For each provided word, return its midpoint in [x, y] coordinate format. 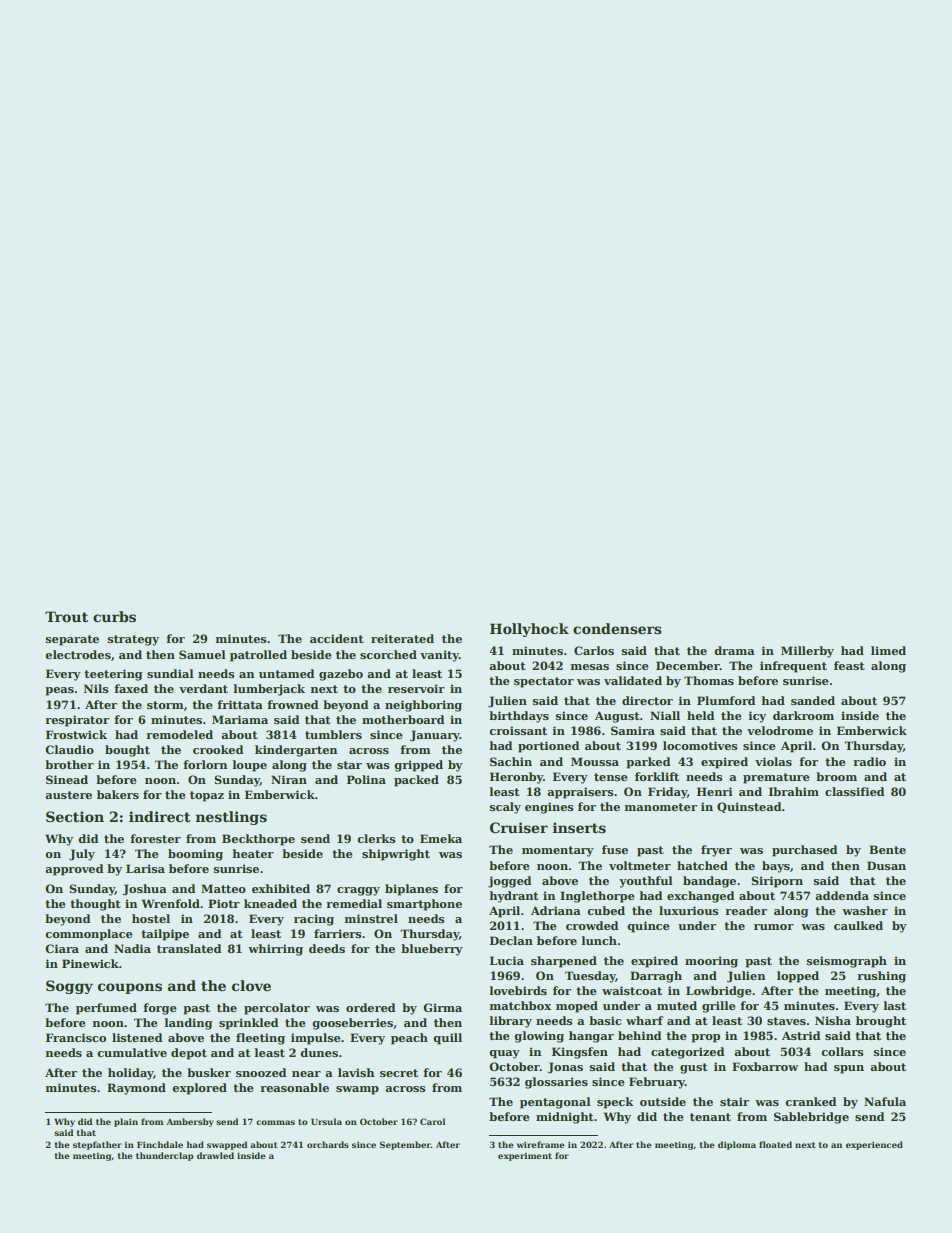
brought [881, 1022]
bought [127, 751]
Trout [66, 616]
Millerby [807, 652]
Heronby [516, 778]
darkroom [803, 715]
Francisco [76, 1037]
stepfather [97, 1145]
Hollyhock [529, 630]
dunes [319, 1052]
